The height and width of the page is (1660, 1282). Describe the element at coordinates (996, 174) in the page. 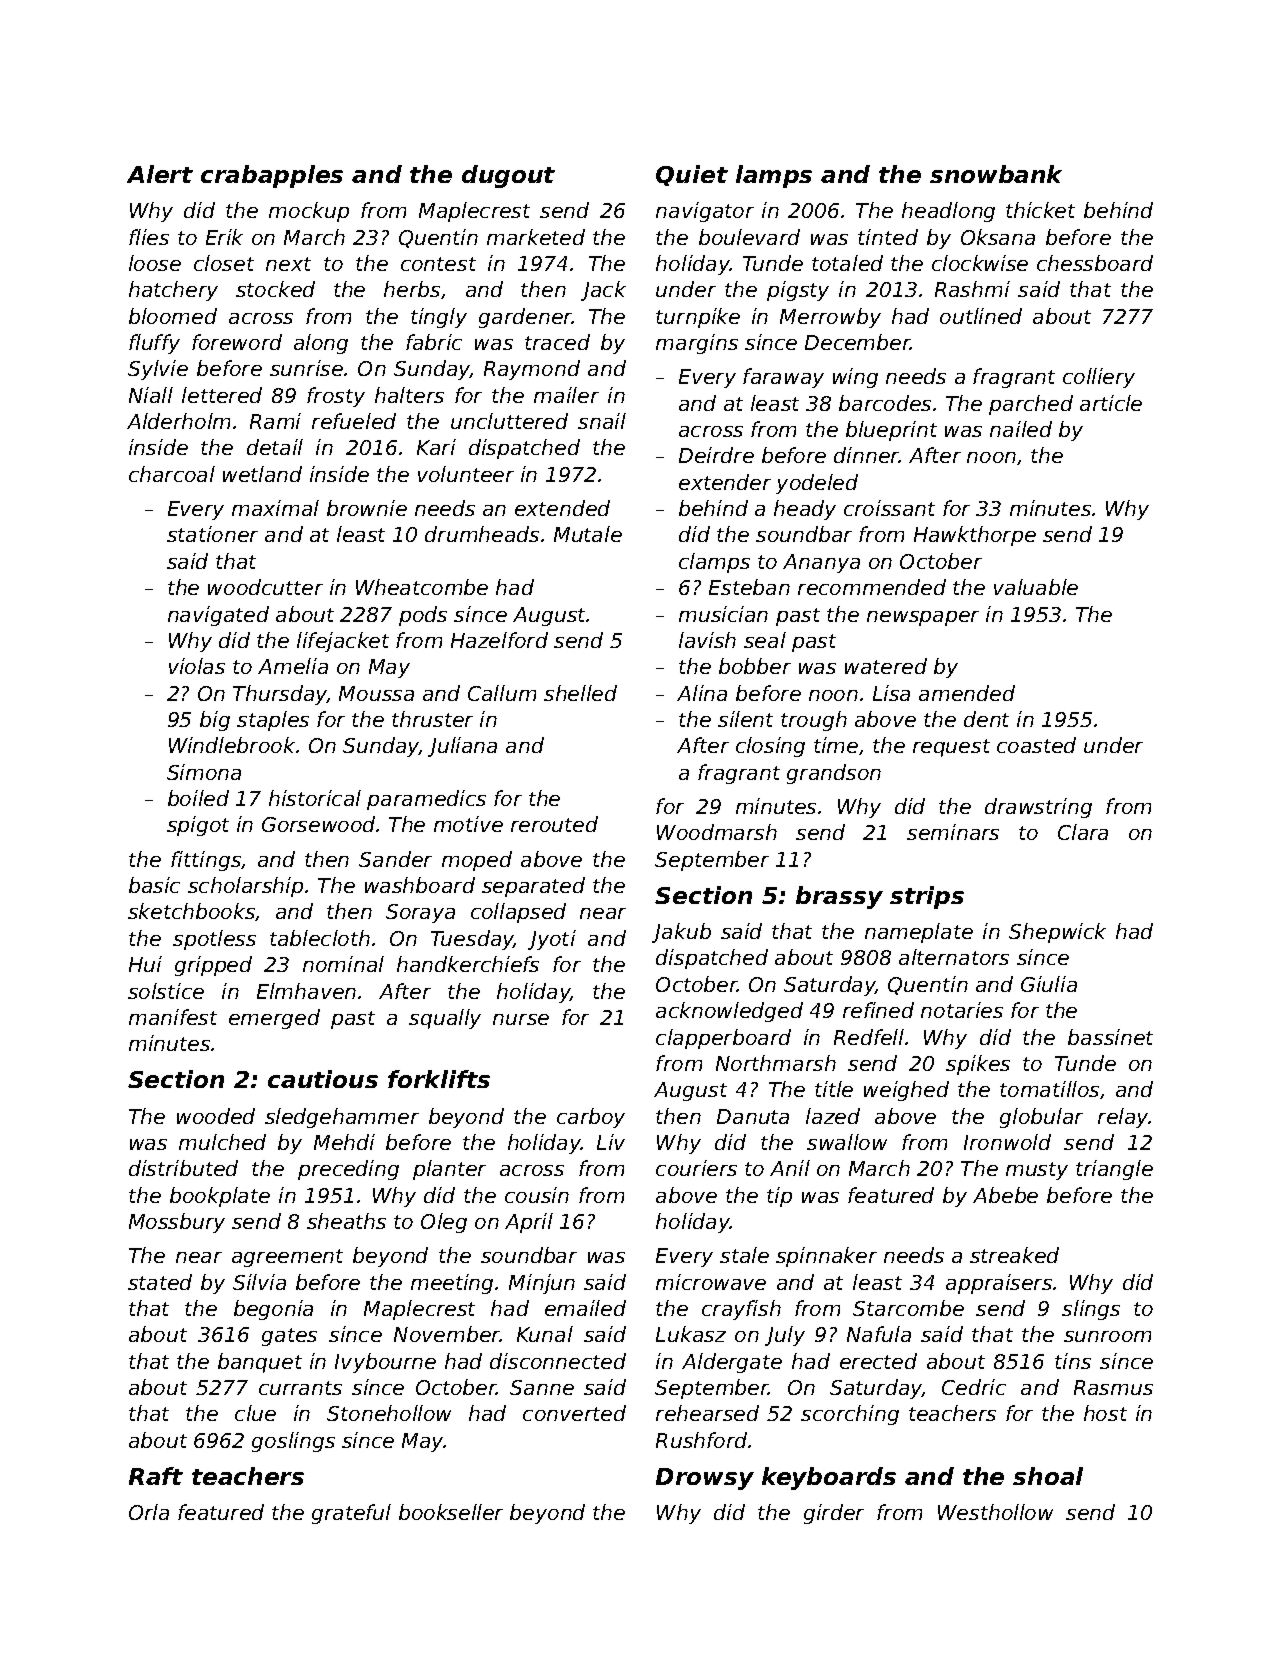

I see `snowbank` at that location.
